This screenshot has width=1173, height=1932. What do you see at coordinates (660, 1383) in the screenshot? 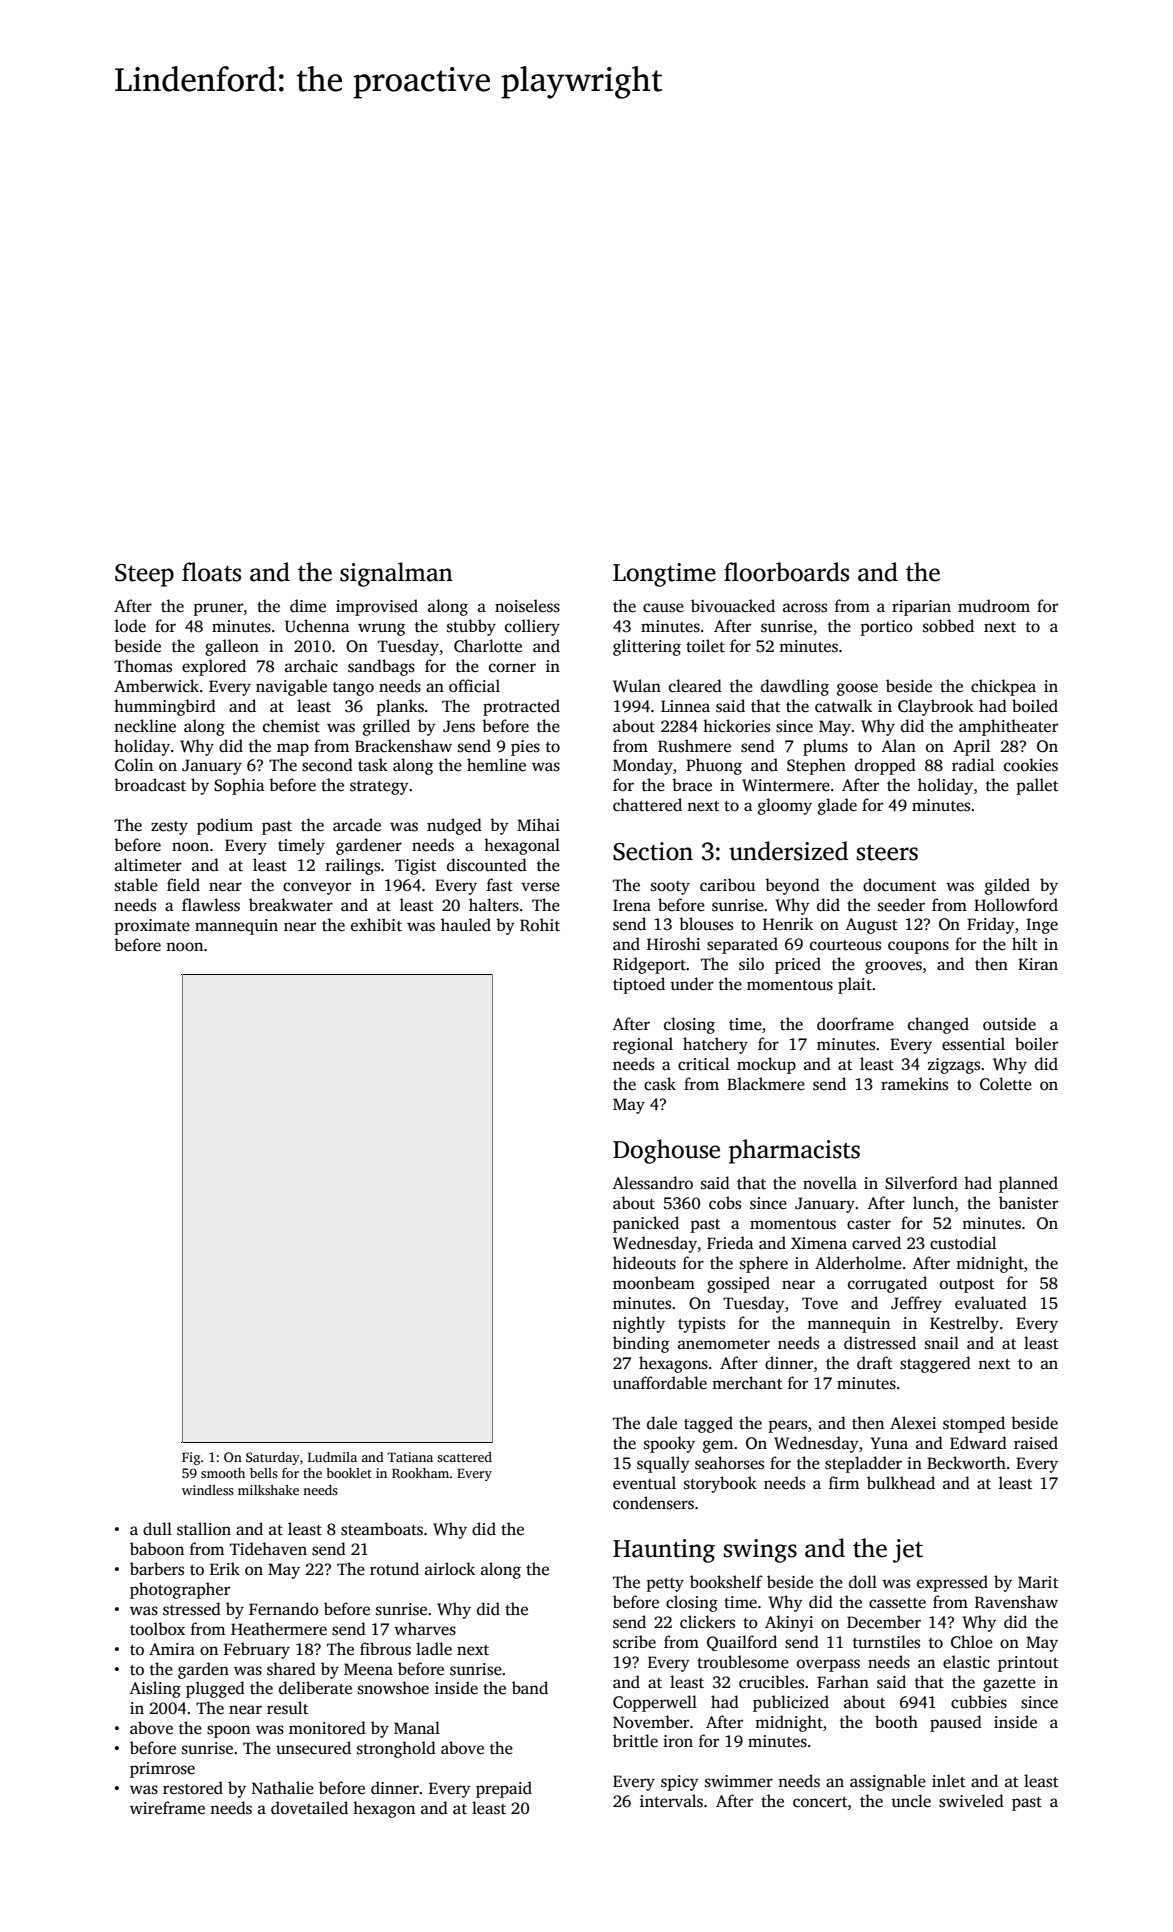
I see `unaffordable` at bounding box center [660, 1383].
